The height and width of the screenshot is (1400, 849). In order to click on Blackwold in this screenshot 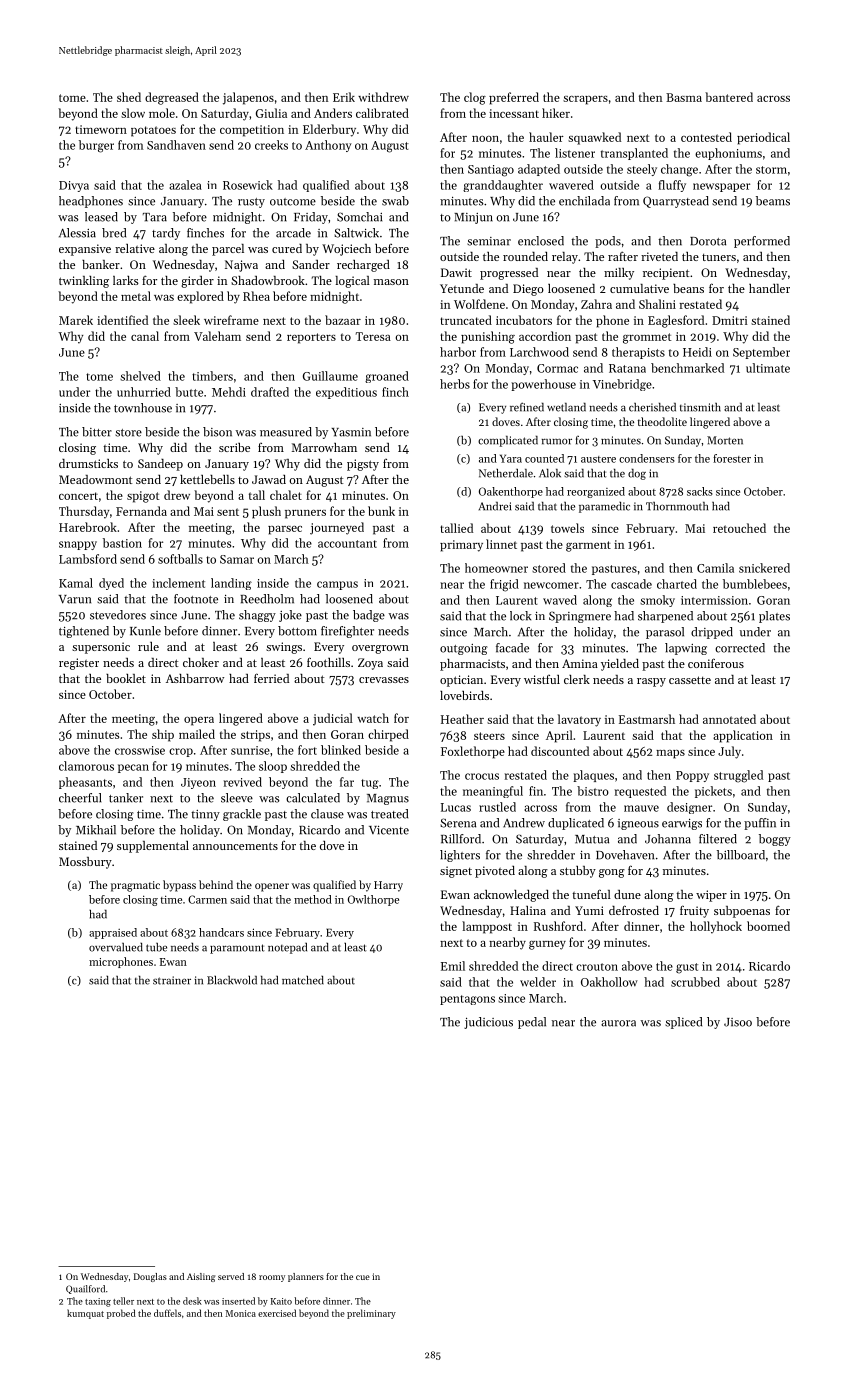, I will do `click(232, 980)`.
